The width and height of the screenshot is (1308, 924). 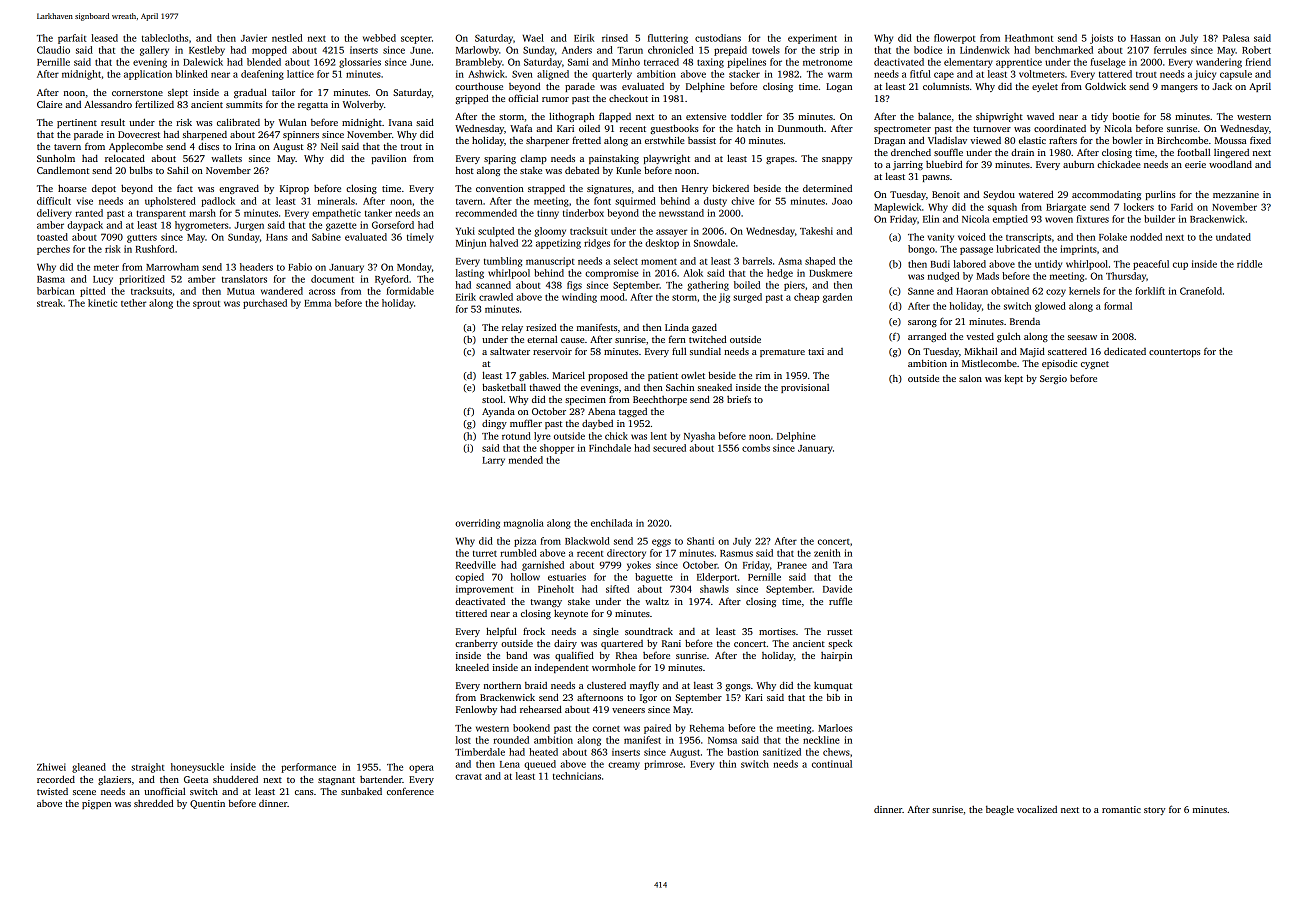 I want to click on combs, so click(x=756, y=448).
